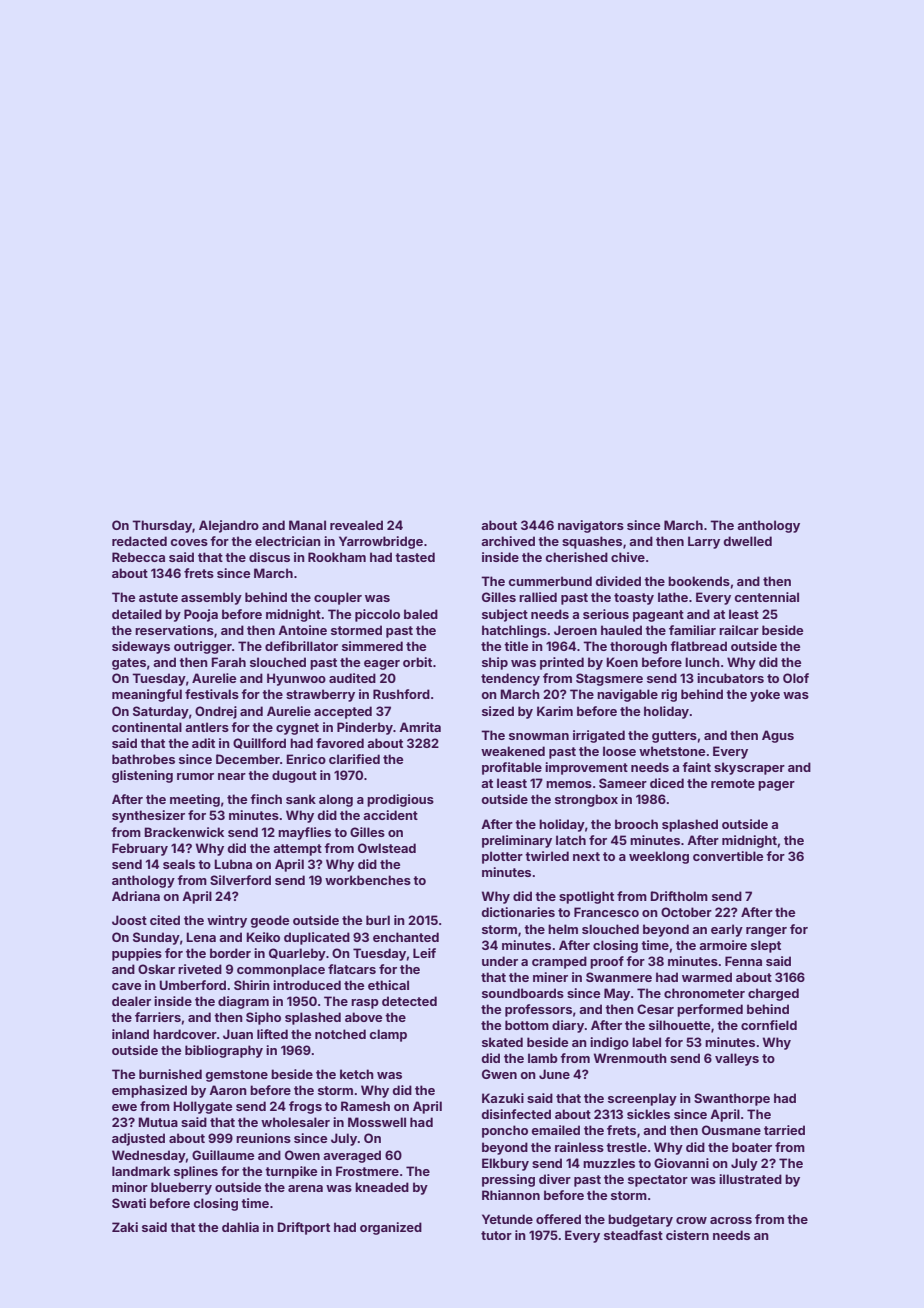 The width and height of the image is (924, 1308). Describe the element at coordinates (747, 541) in the image. I see `dwelled` at that location.
